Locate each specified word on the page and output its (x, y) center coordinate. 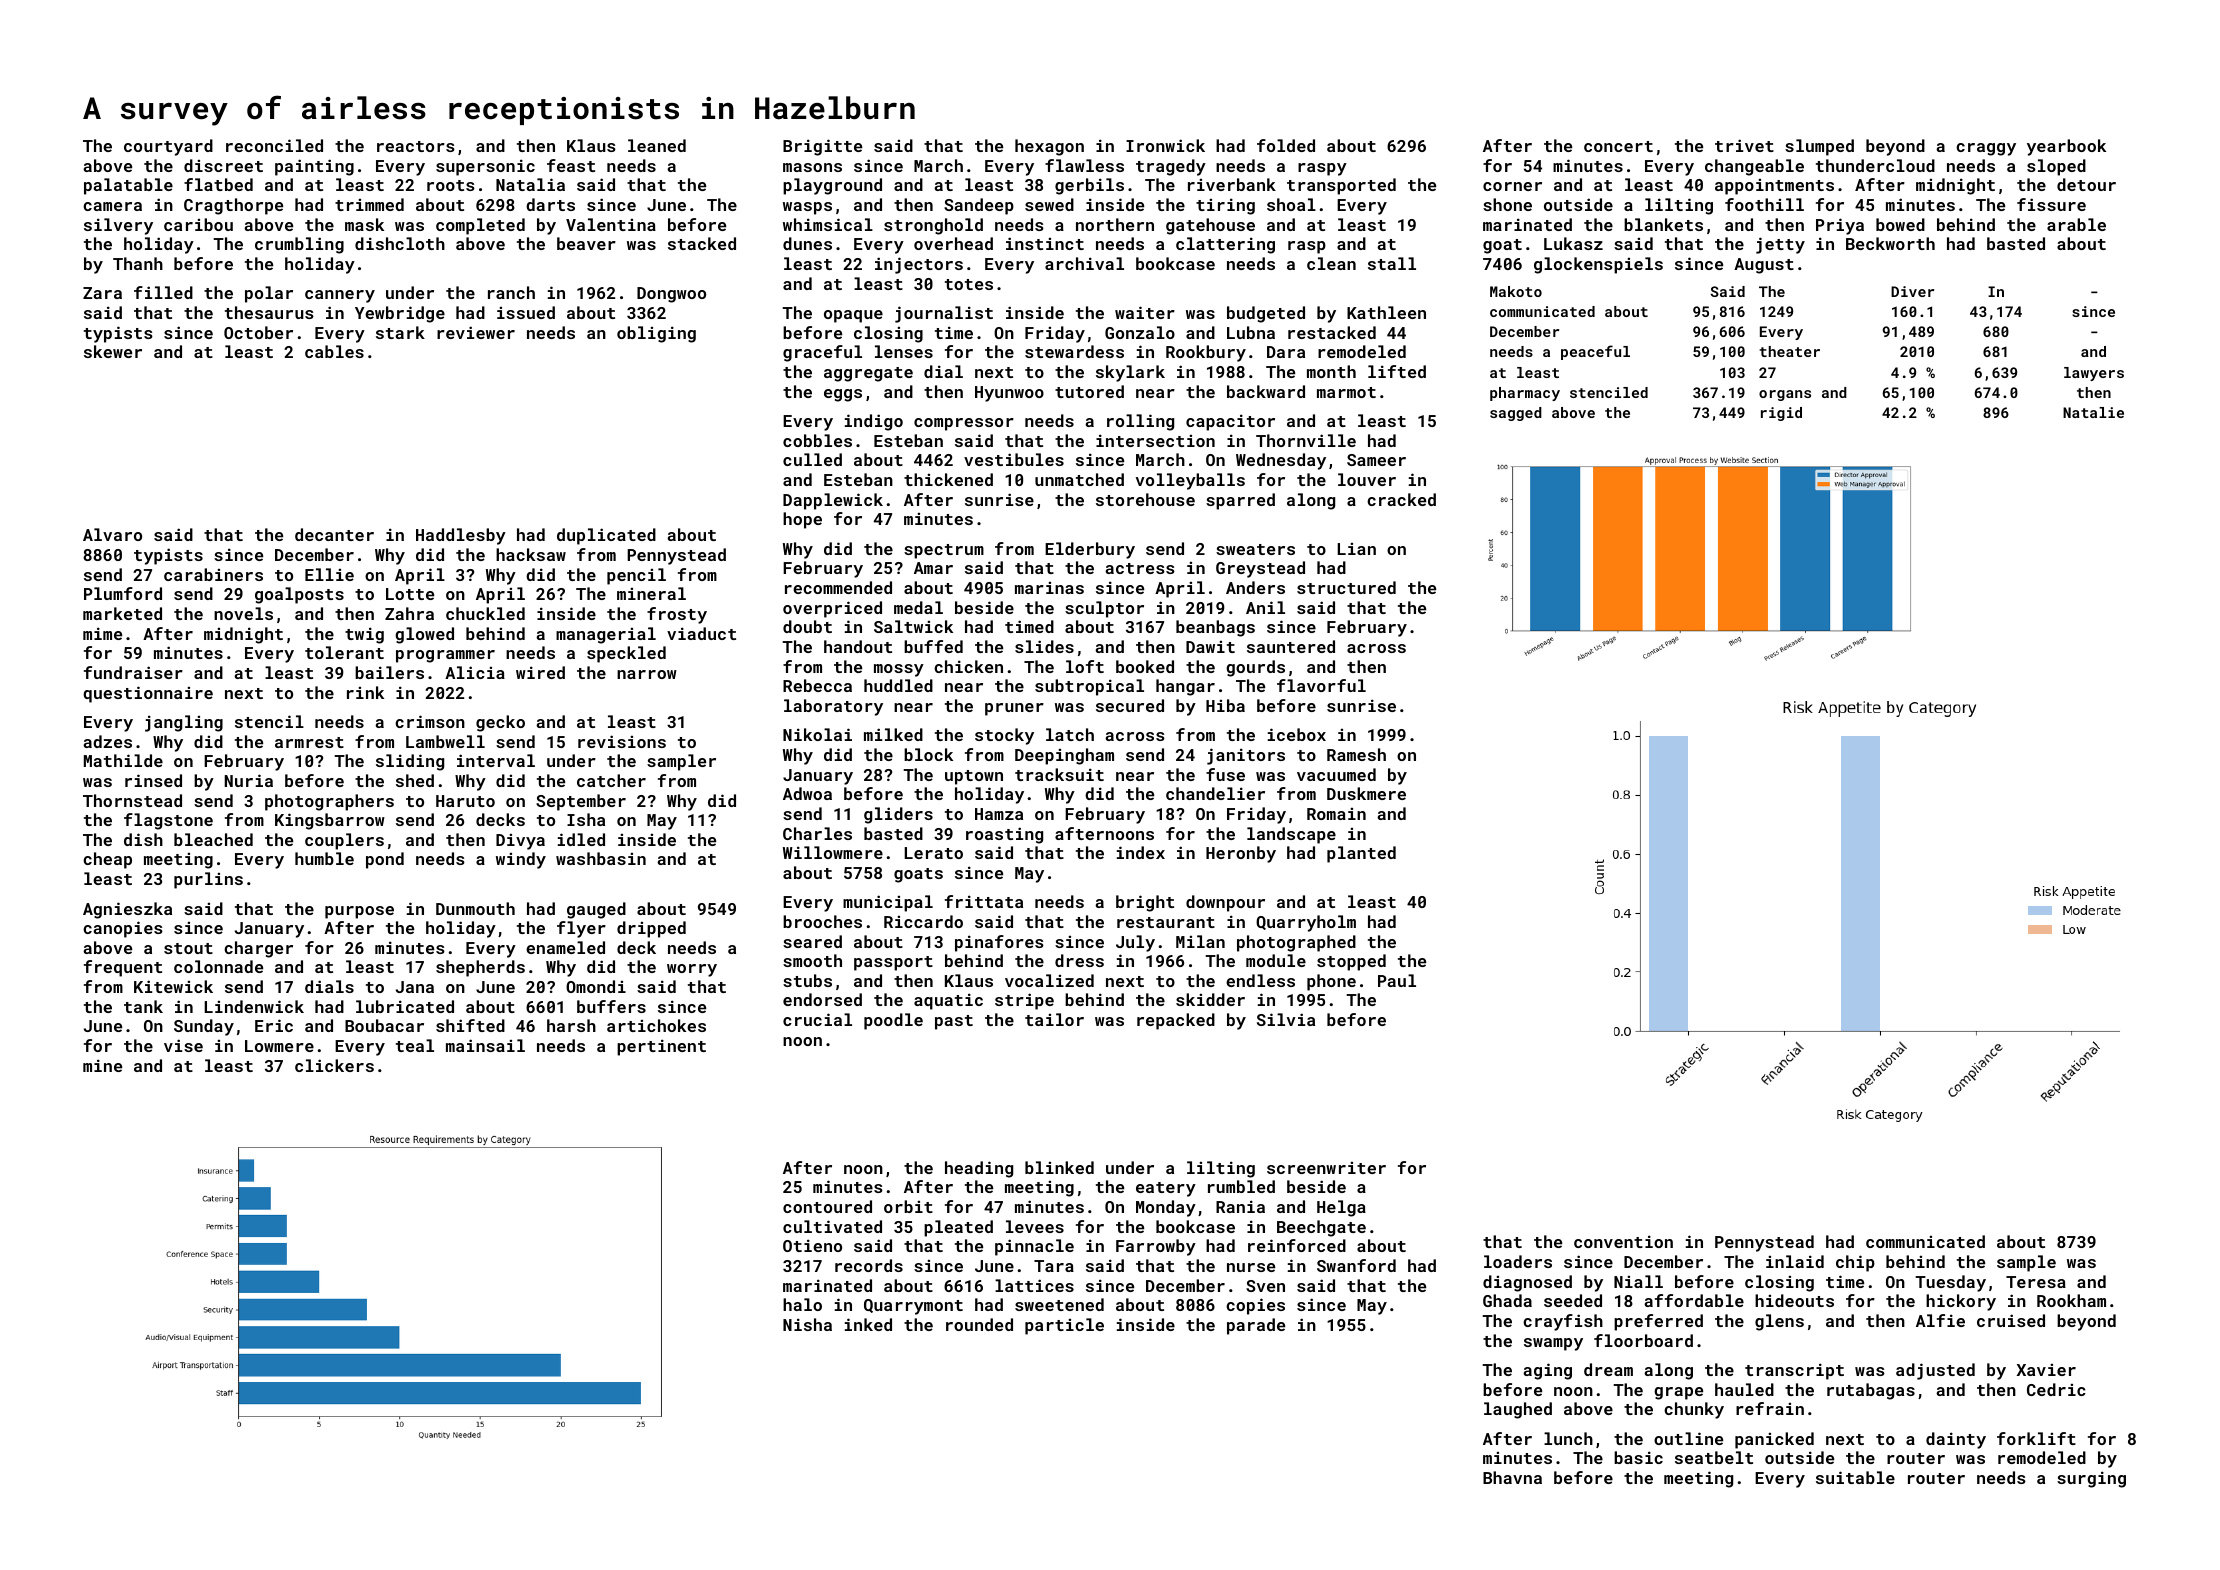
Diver (1912, 291)
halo (802, 1304)
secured (1130, 705)
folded (1286, 145)
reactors (416, 146)
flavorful (1321, 685)
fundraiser (133, 672)
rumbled (1241, 1186)
